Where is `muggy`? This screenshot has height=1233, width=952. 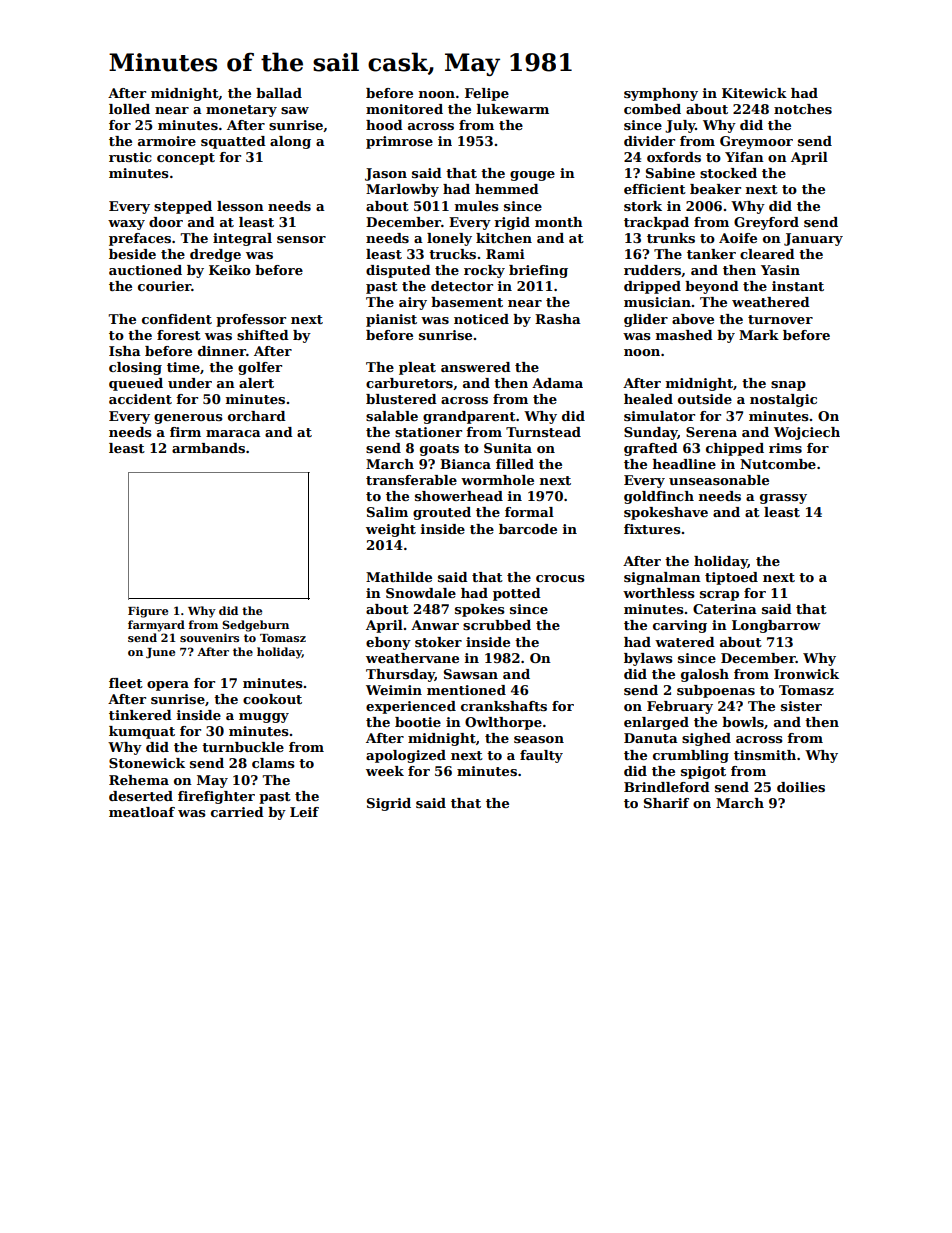 muggy is located at coordinates (264, 718).
